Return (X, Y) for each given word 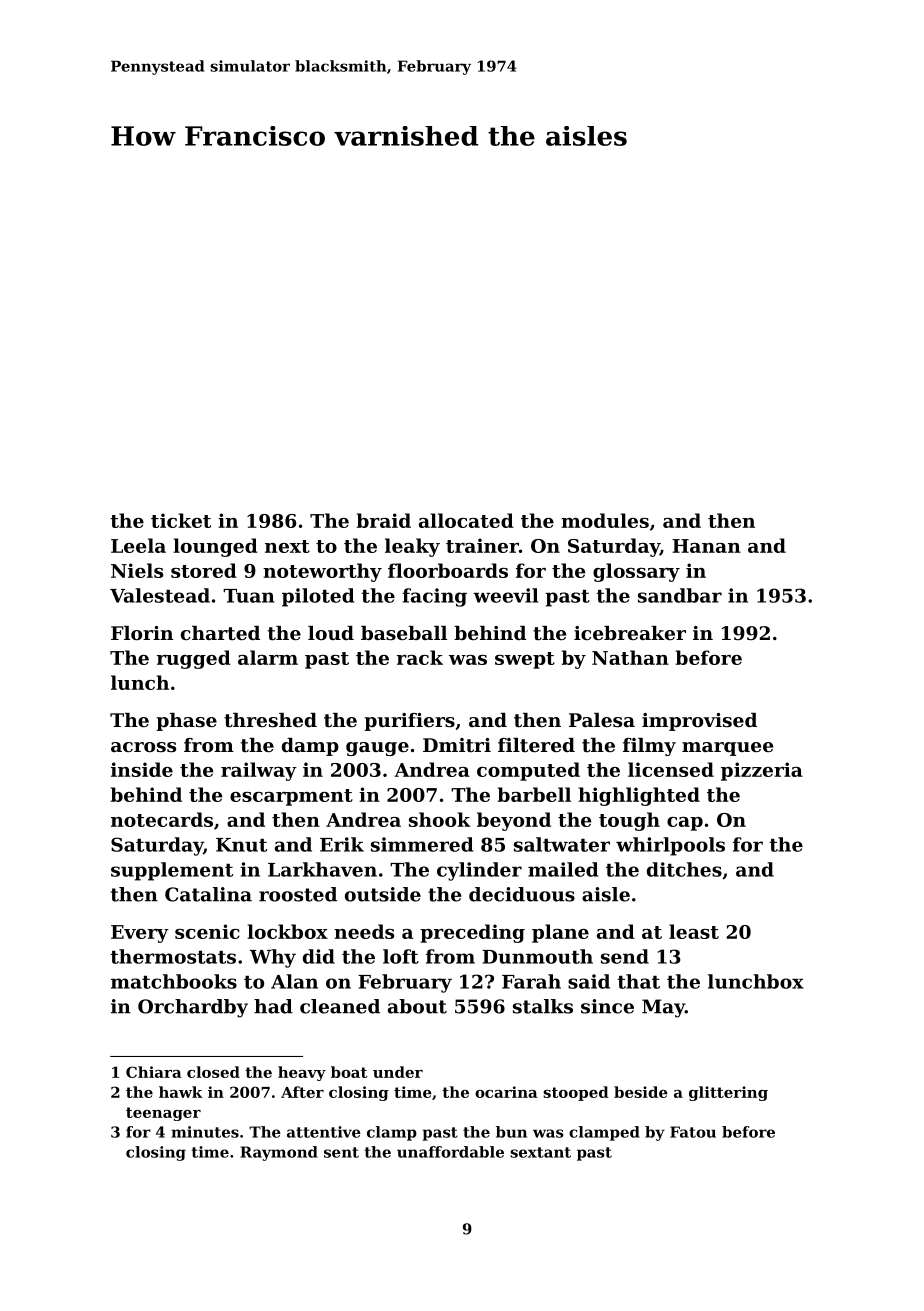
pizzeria (762, 771)
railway (259, 771)
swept (525, 660)
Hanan (706, 546)
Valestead (160, 595)
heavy (302, 1073)
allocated (466, 520)
